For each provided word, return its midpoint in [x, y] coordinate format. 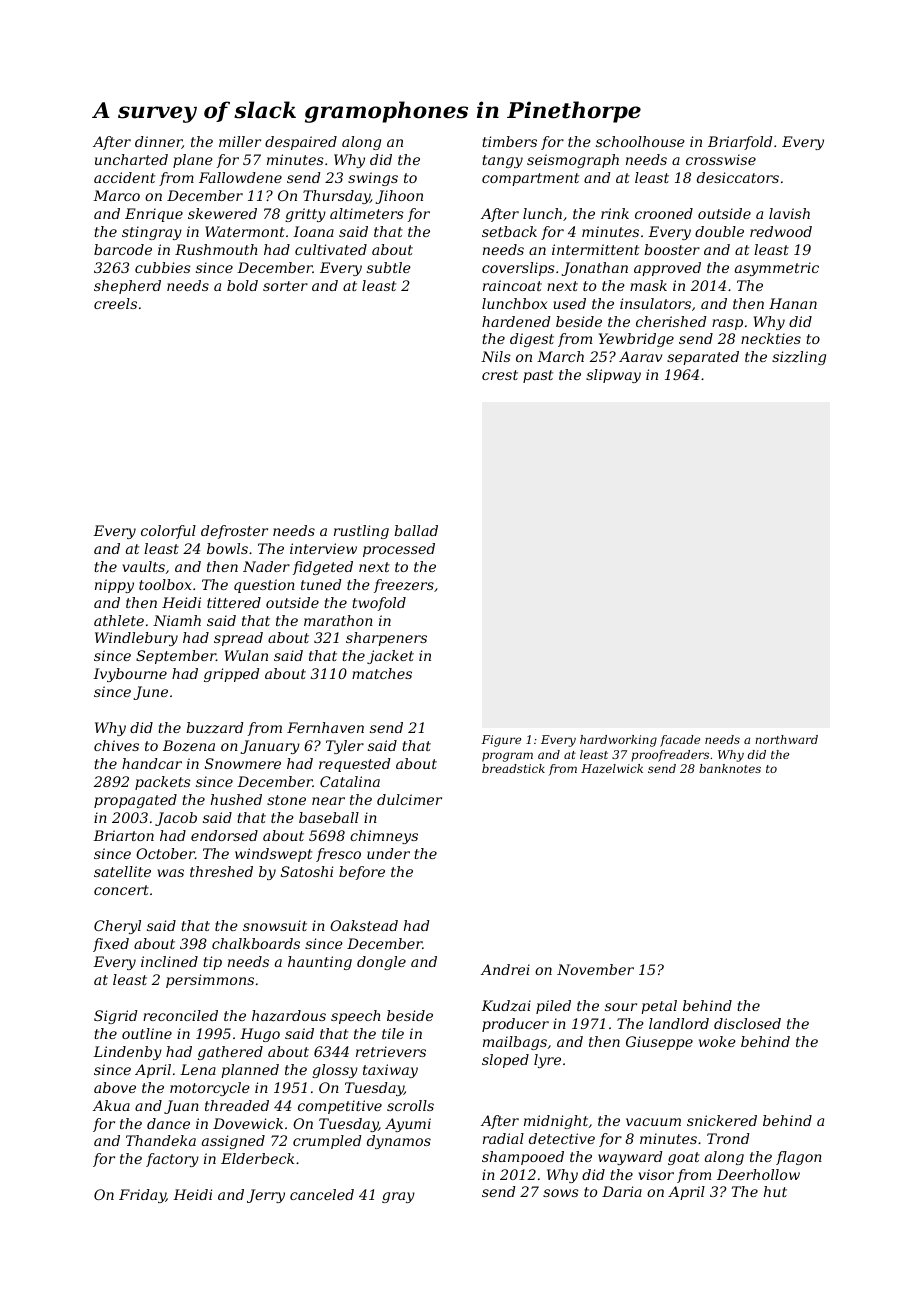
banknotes [730, 768]
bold [242, 285]
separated [703, 358]
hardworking [618, 741]
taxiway [390, 1071]
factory [172, 1160]
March [560, 356]
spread [238, 639]
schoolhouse [640, 141]
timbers [509, 141]
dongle [381, 963]
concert [121, 890]
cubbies [163, 267]
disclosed [747, 1023]
